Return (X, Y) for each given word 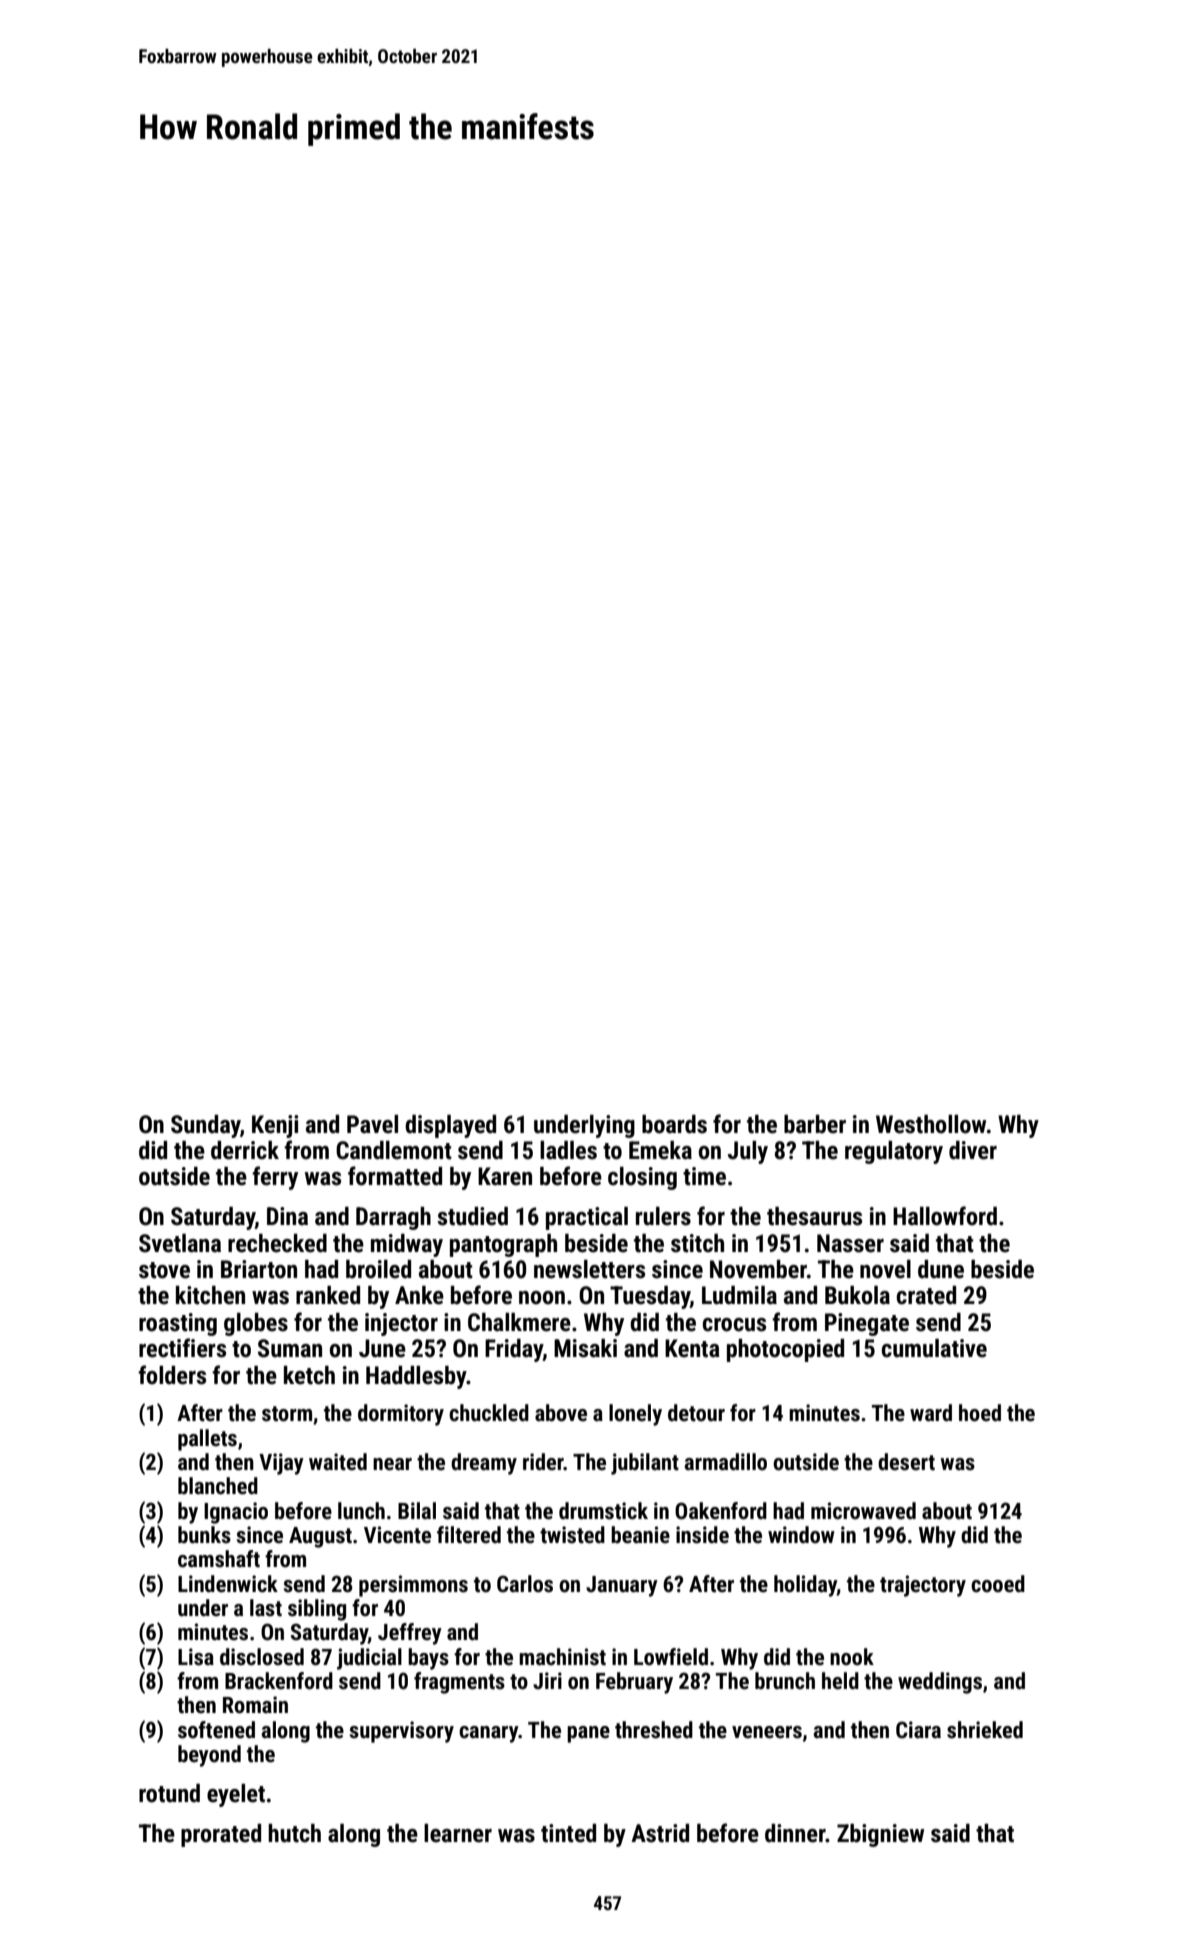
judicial (369, 1659)
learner (458, 1833)
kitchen (210, 1295)
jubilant (645, 1464)
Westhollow (931, 1124)
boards (674, 1124)
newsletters (589, 1269)
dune (941, 1269)
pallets (207, 1440)
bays (428, 1659)
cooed (998, 1584)
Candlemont (394, 1150)
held (840, 1681)
